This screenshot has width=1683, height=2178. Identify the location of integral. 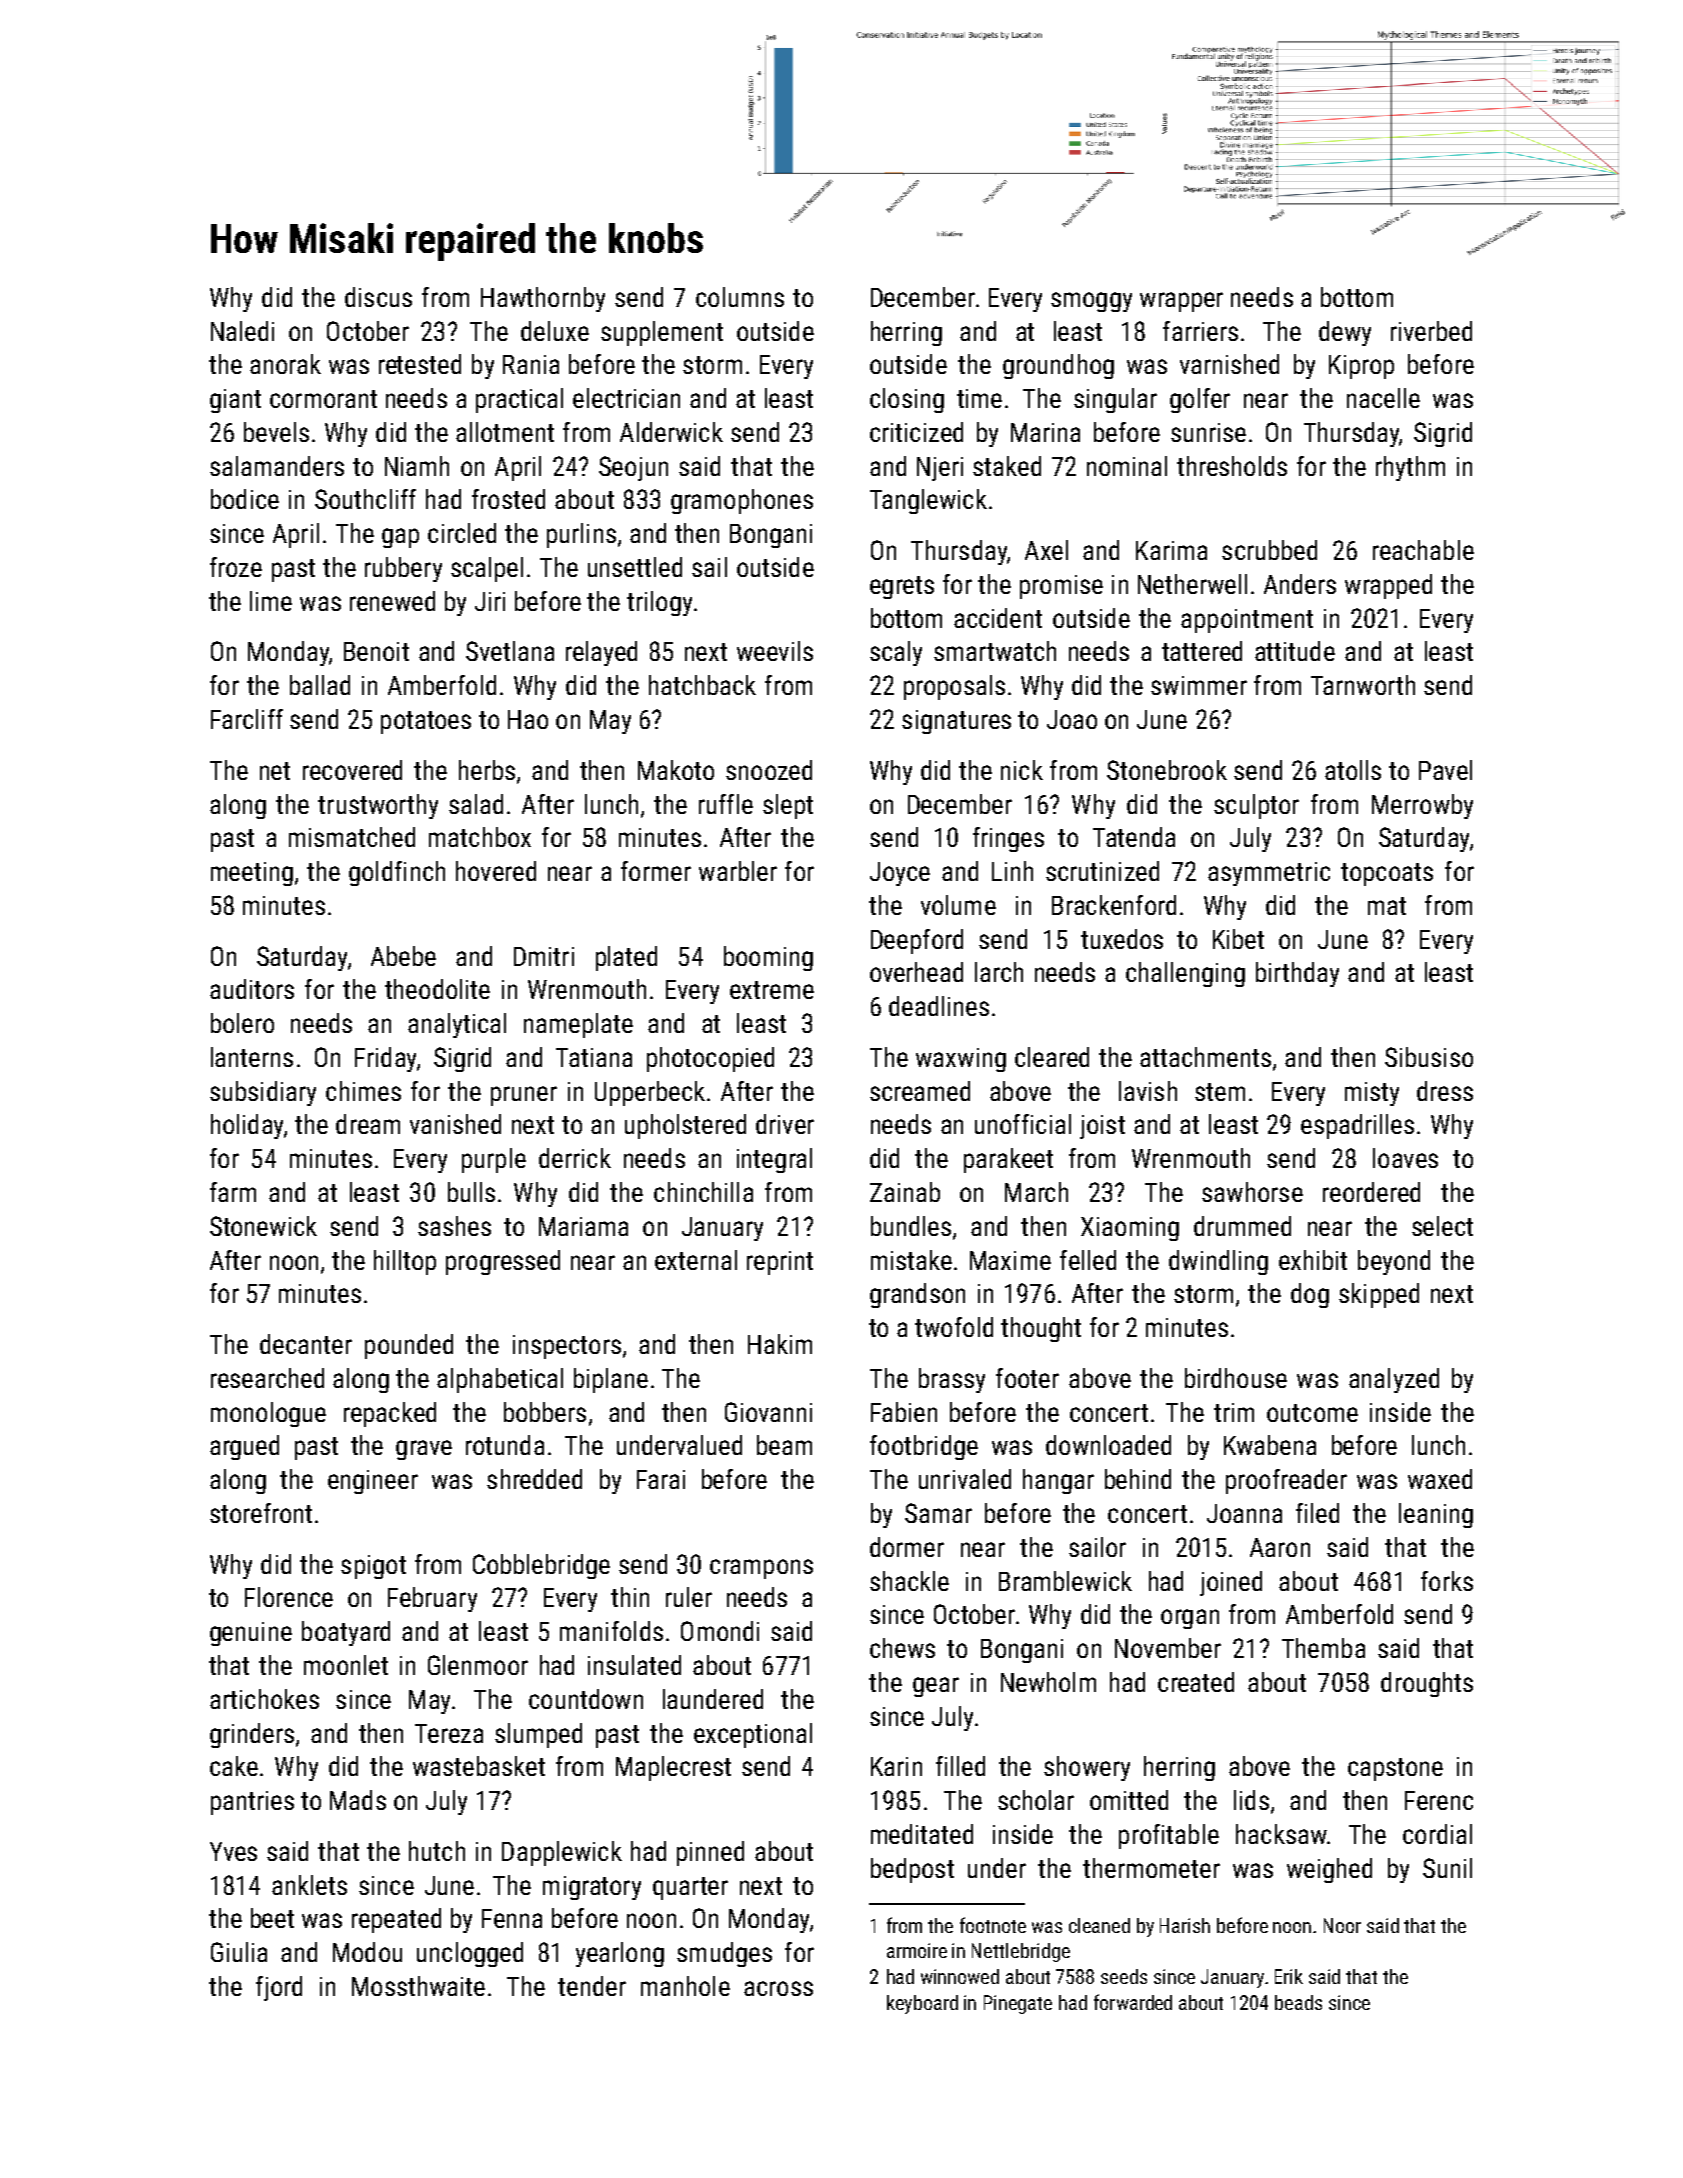
(774, 1160).
